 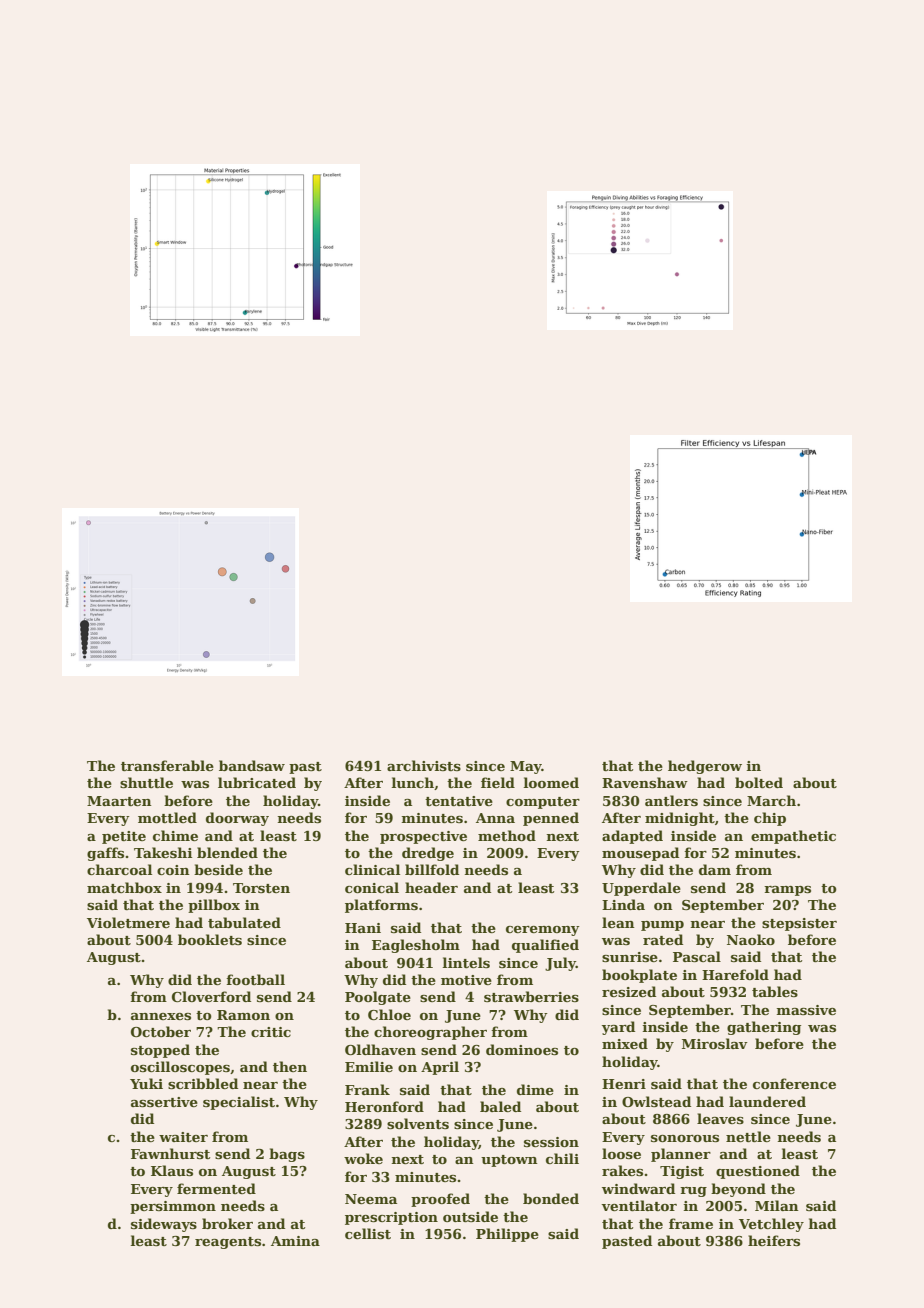 I want to click on questioned, so click(x=758, y=1172).
